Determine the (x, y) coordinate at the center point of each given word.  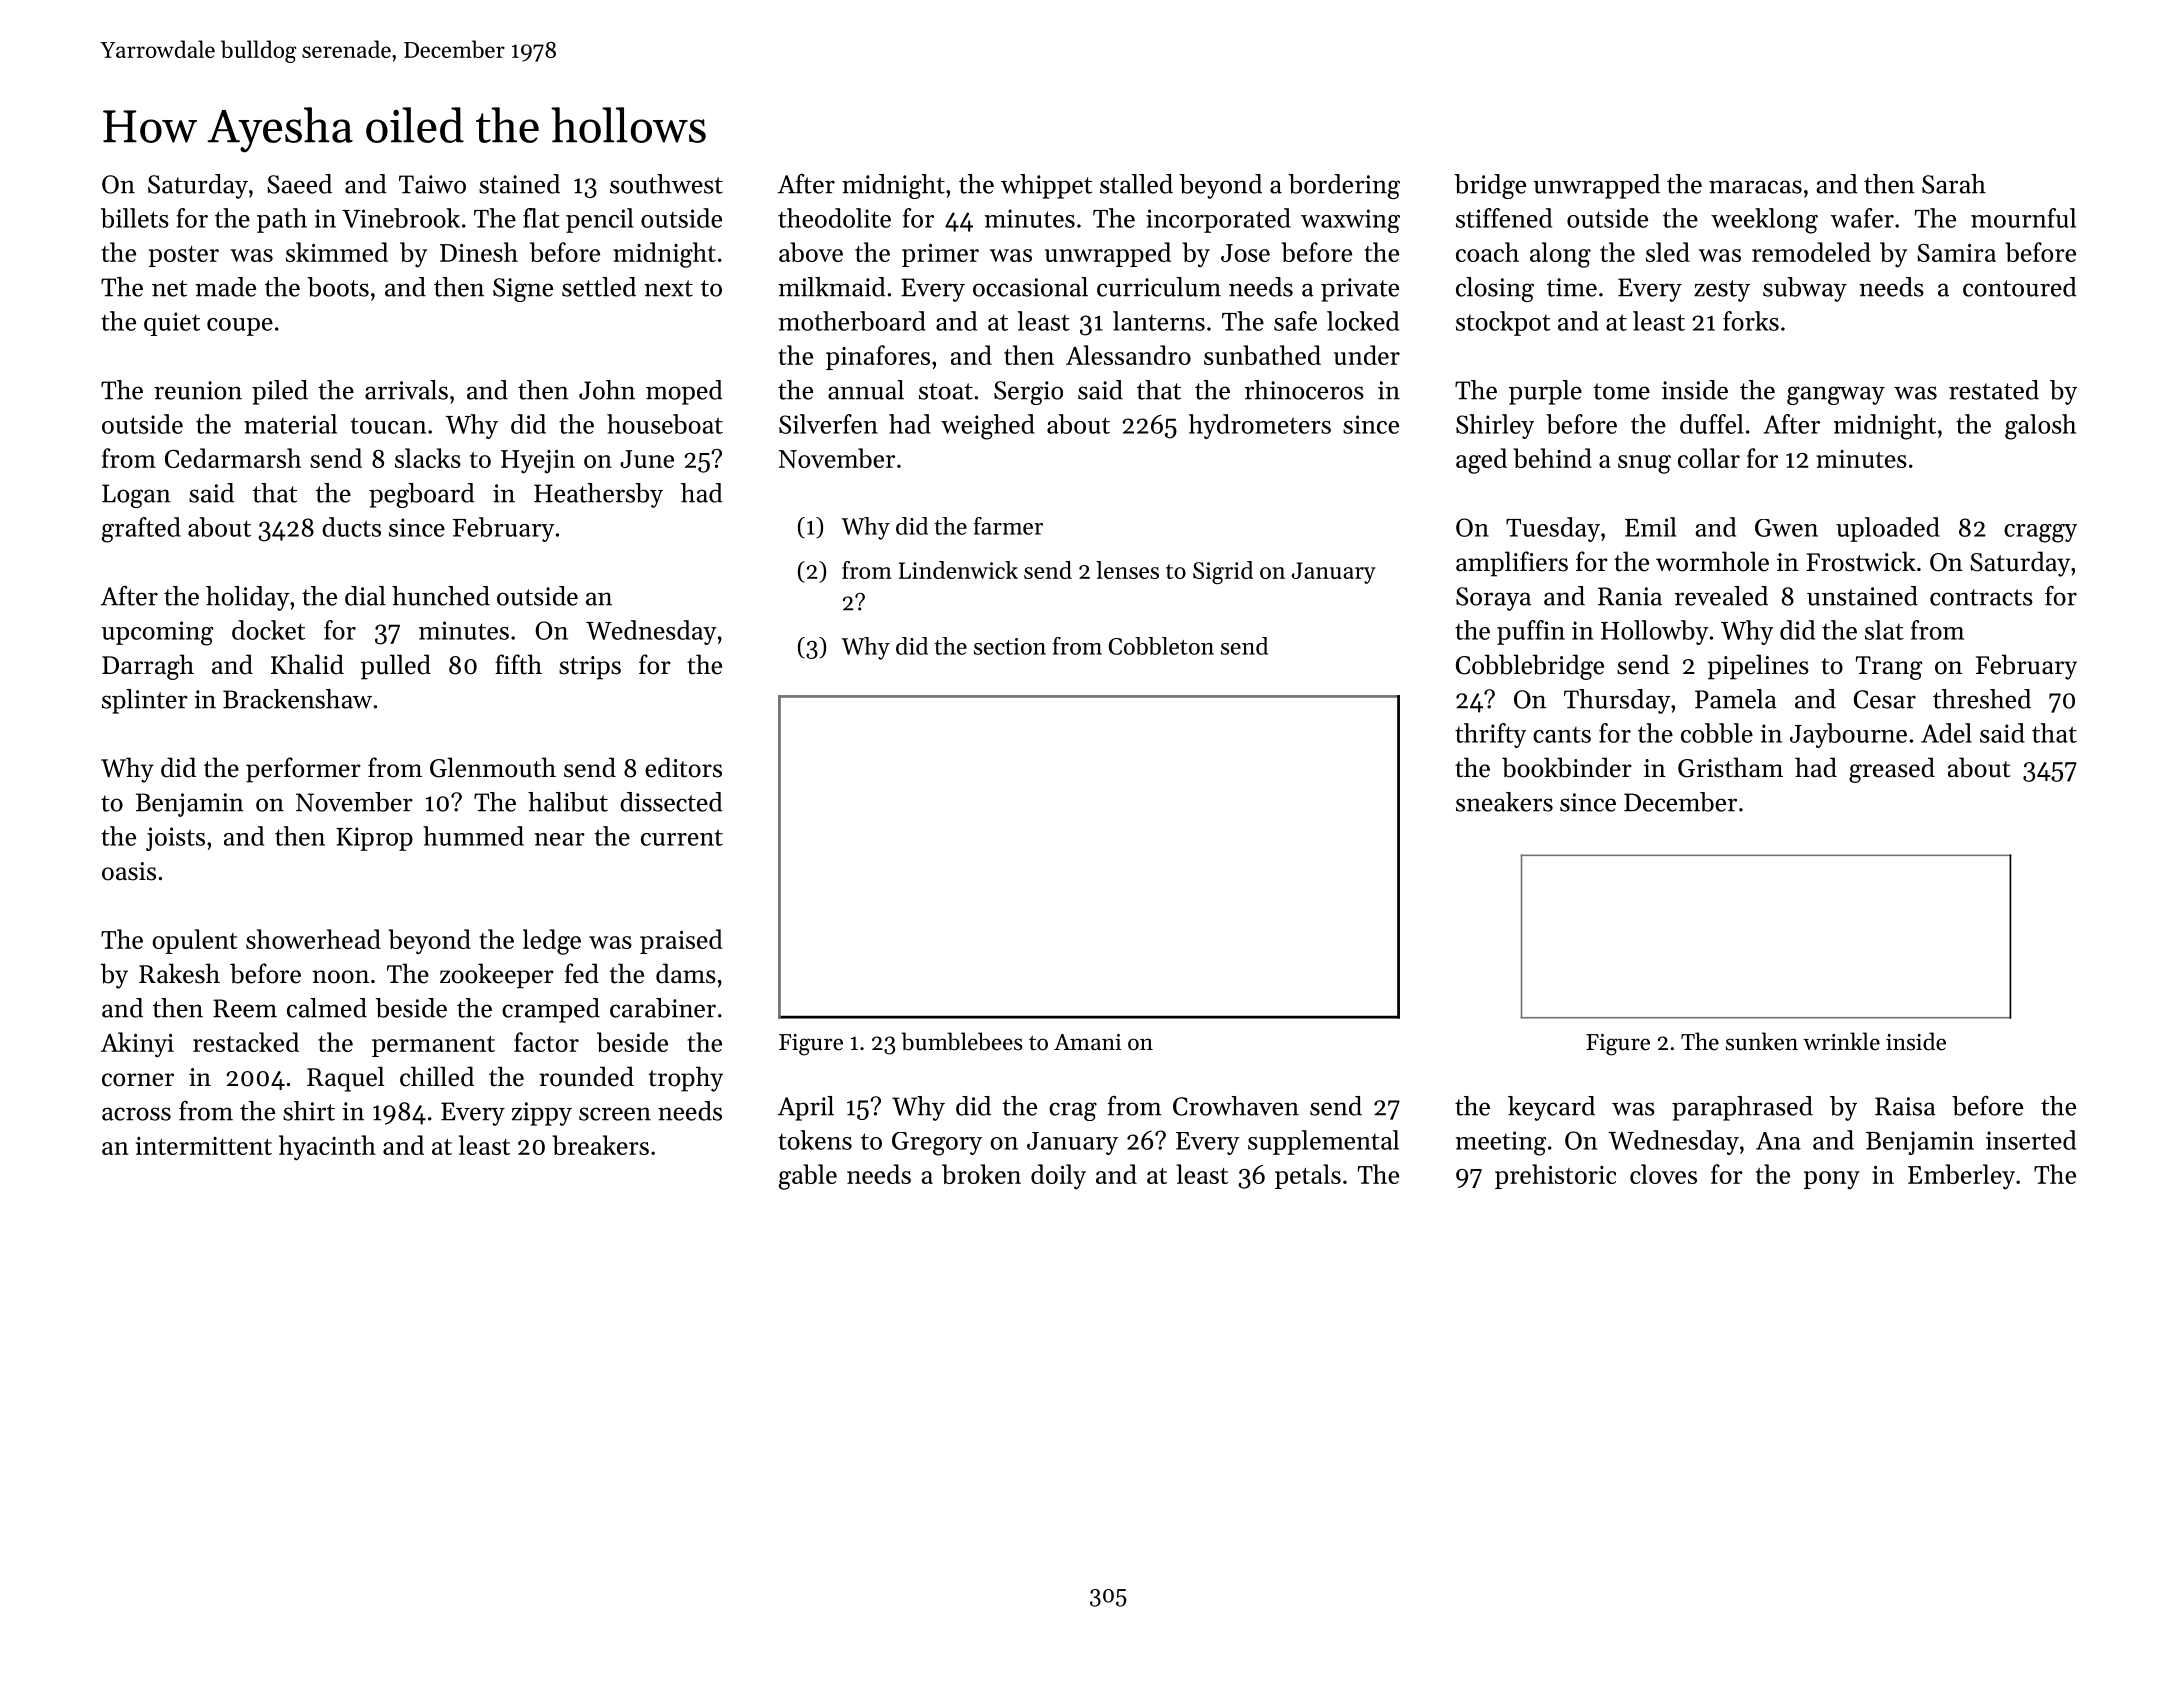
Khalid (307, 664)
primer (940, 255)
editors (683, 767)
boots (338, 287)
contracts (1981, 597)
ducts (351, 527)
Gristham (1730, 767)
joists (175, 839)
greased (1892, 770)
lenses (1127, 570)
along (1560, 255)
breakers (600, 1145)
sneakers (1504, 802)
